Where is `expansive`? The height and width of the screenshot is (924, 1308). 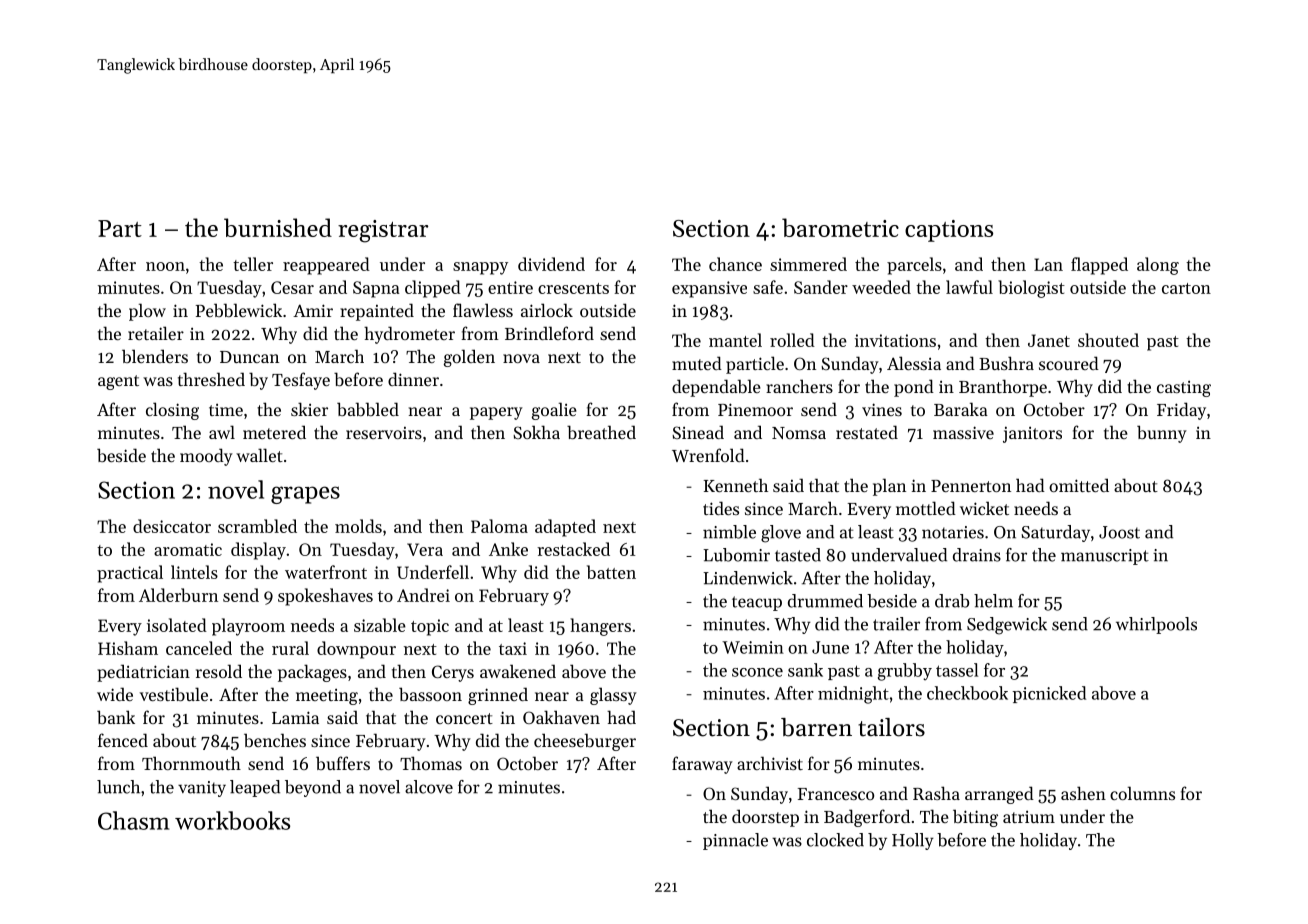 expansive is located at coordinates (709, 289).
